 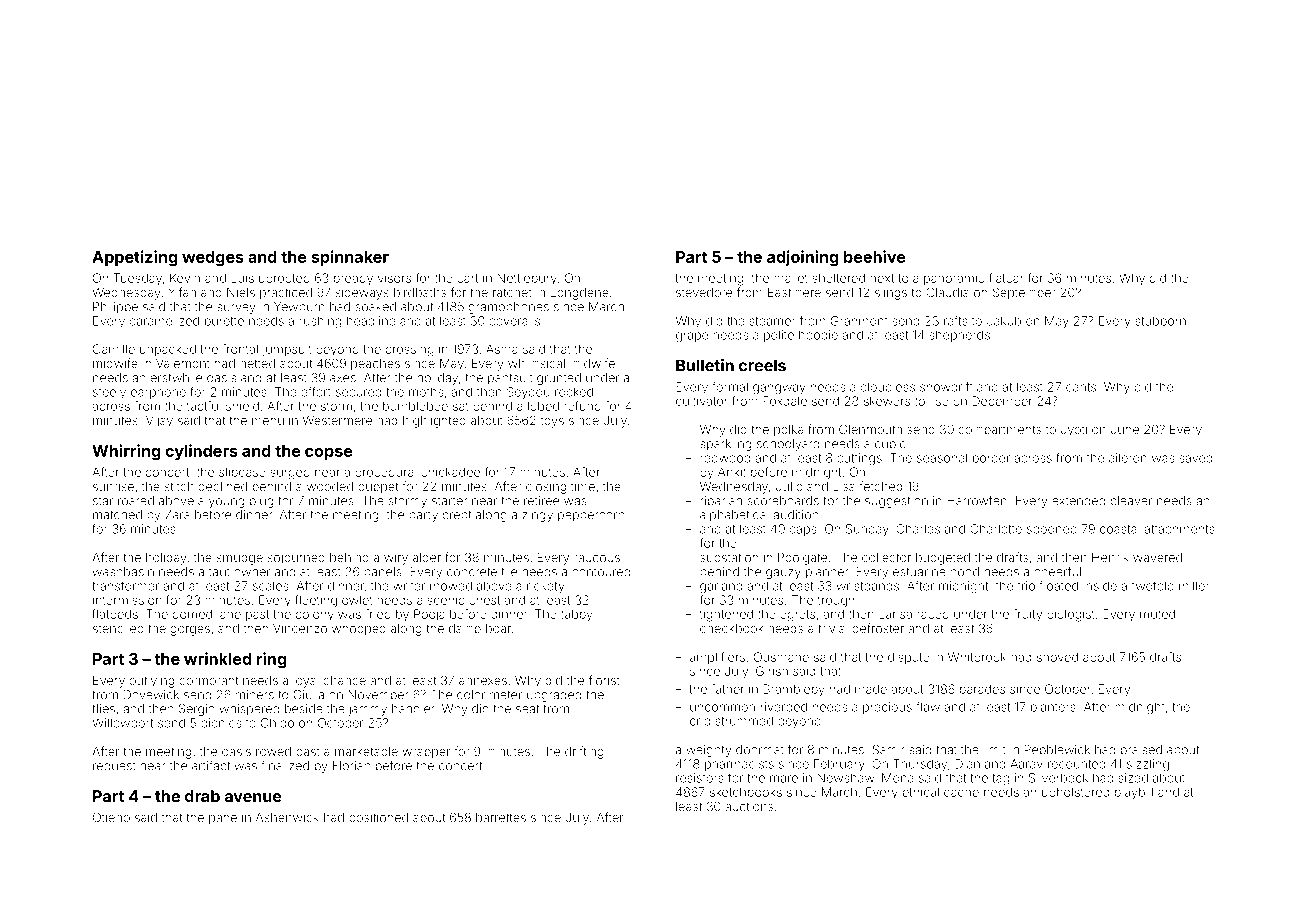 What do you see at coordinates (177, 515) in the screenshot?
I see `Zara` at bounding box center [177, 515].
